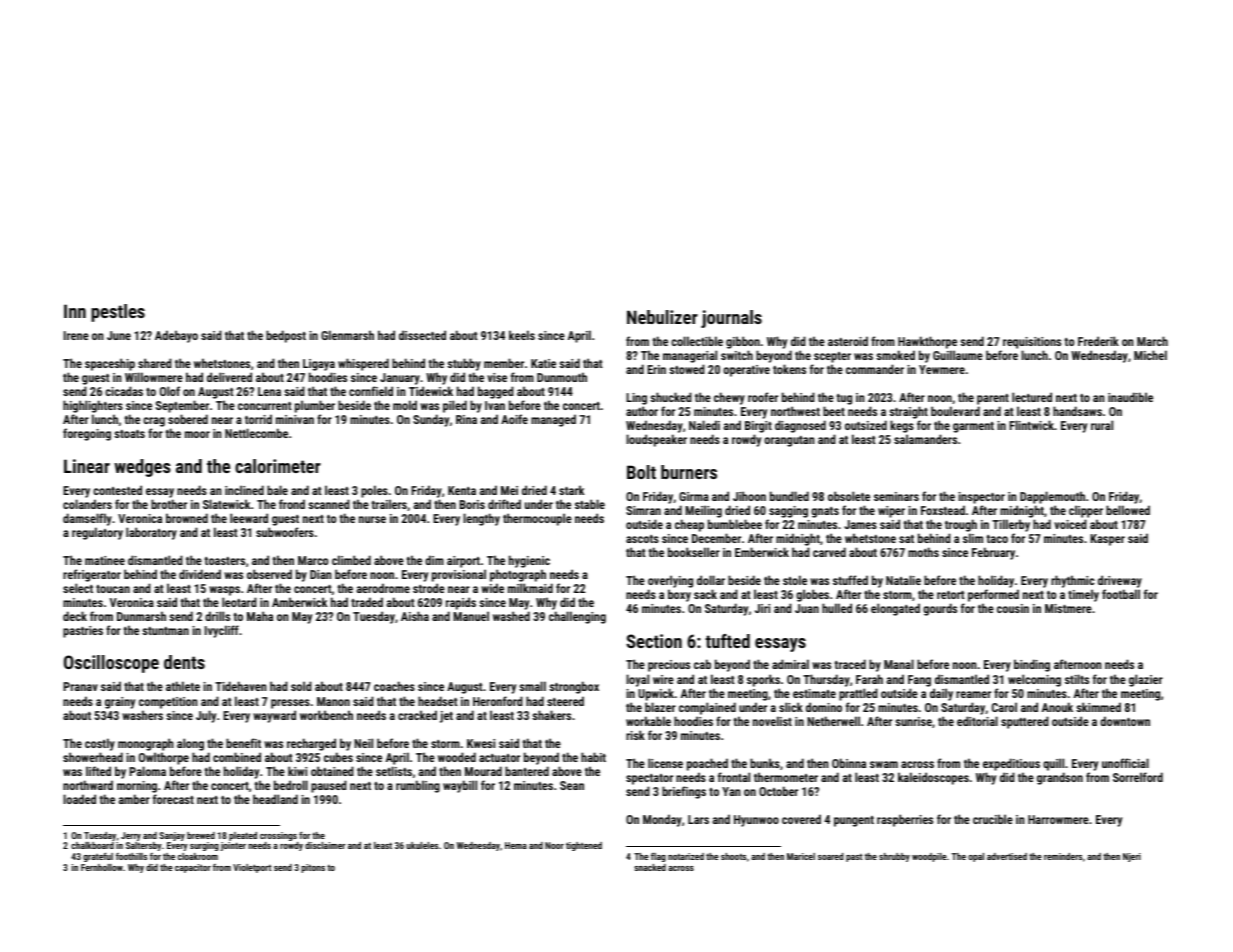 The image size is (1233, 952). What do you see at coordinates (463, 562) in the screenshot?
I see `airport` at bounding box center [463, 562].
